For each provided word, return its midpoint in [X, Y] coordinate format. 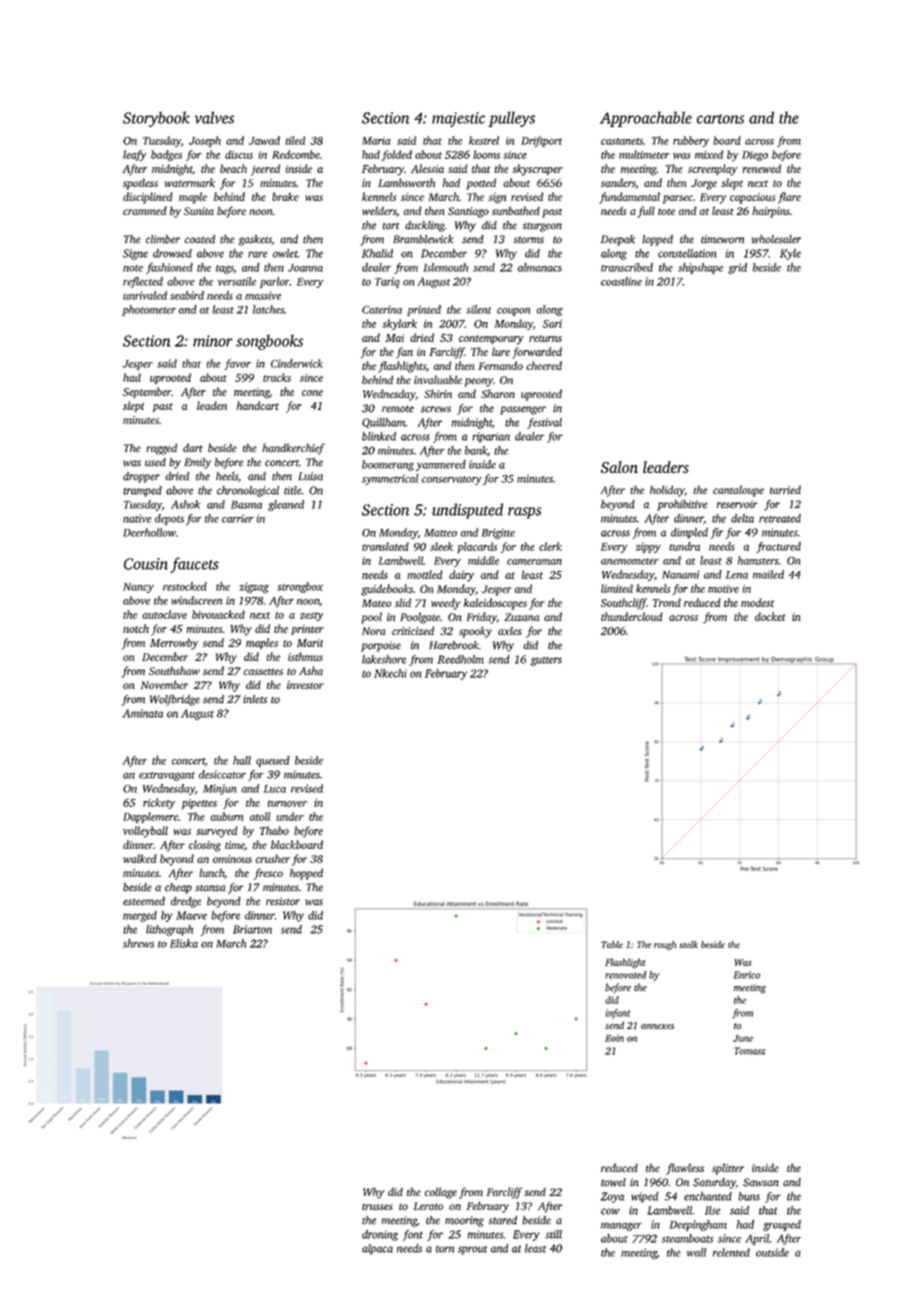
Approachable [646, 119]
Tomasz [750, 1051]
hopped [306, 874]
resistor [283, 901]
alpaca [377, 1249]
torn [445, 1249]
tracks [277, 377]
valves [214, 117]
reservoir [737, 504]
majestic [458, 119]
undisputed [467, 511]
